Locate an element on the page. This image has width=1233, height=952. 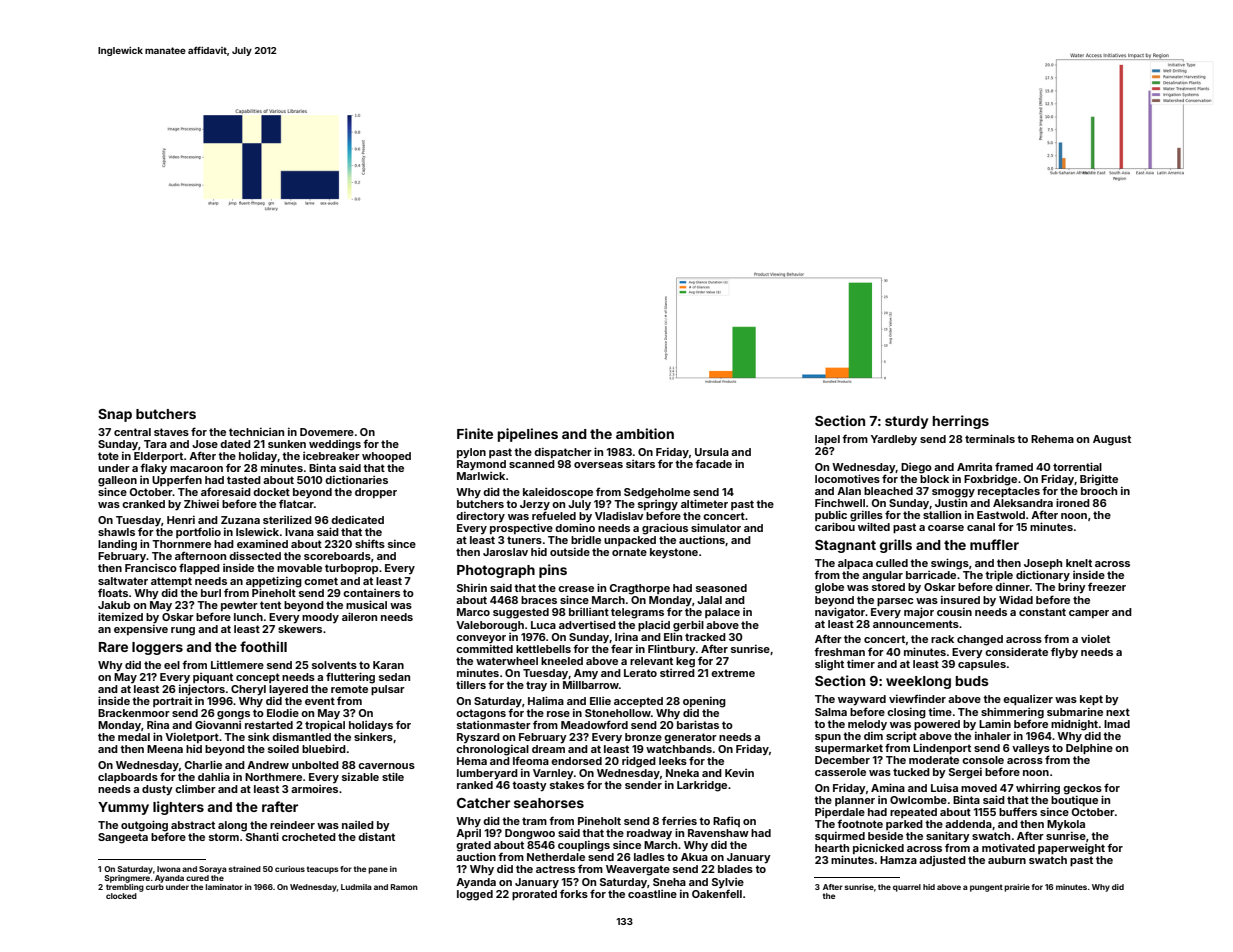
aileron is located at coordinates (359, 616).
